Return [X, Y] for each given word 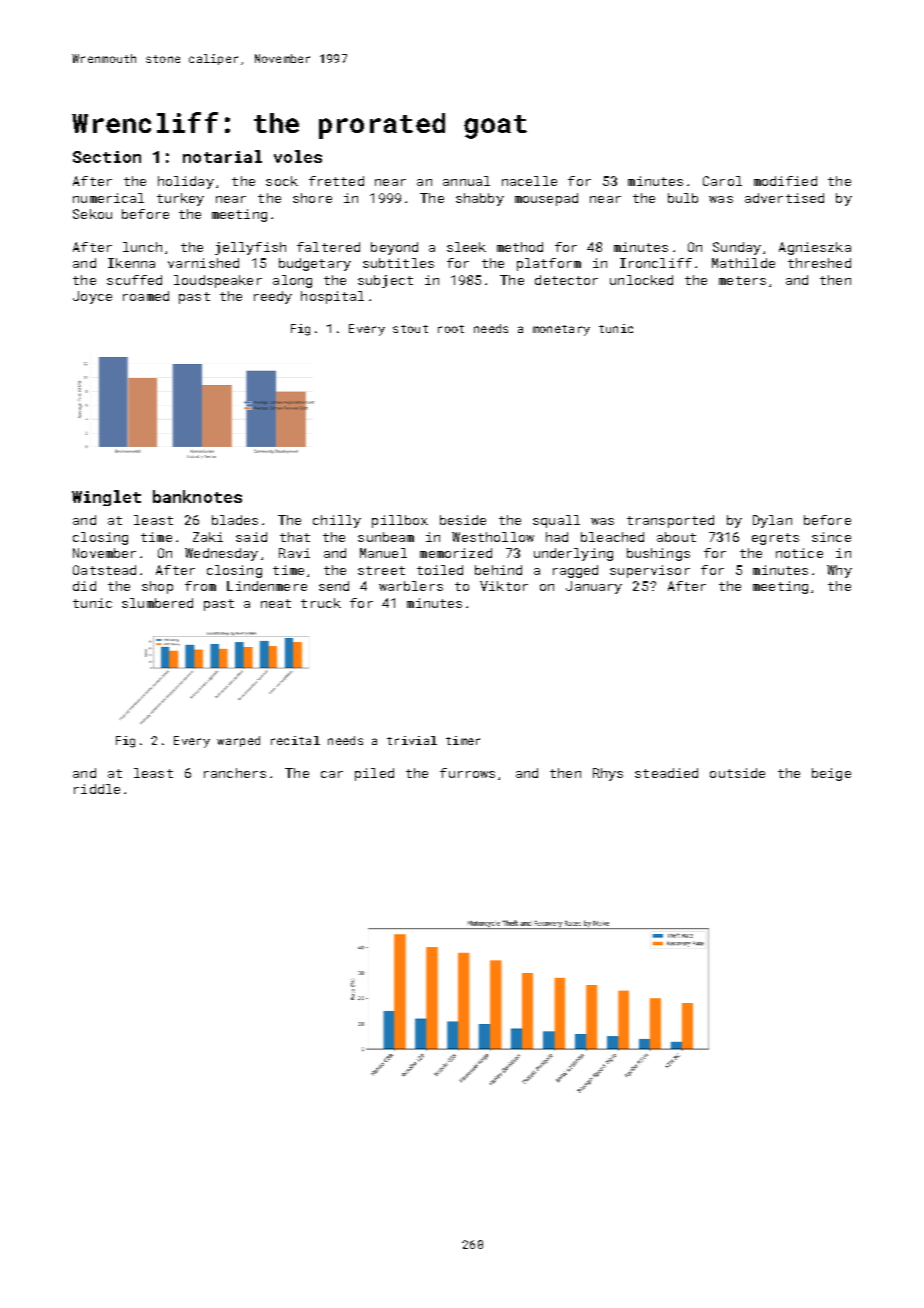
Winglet [106, 498]
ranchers [235, 773]
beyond [394, 248]
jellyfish [250, 248]
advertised [784, 198]
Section [107, 157]
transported [670, 521]
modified [785, 181]
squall [556, 521]
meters [742, 280]
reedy [273, 297]
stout [410, 329]
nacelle [529, 181]
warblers [411, 586]
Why [839, 571]
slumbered [157, 603]
